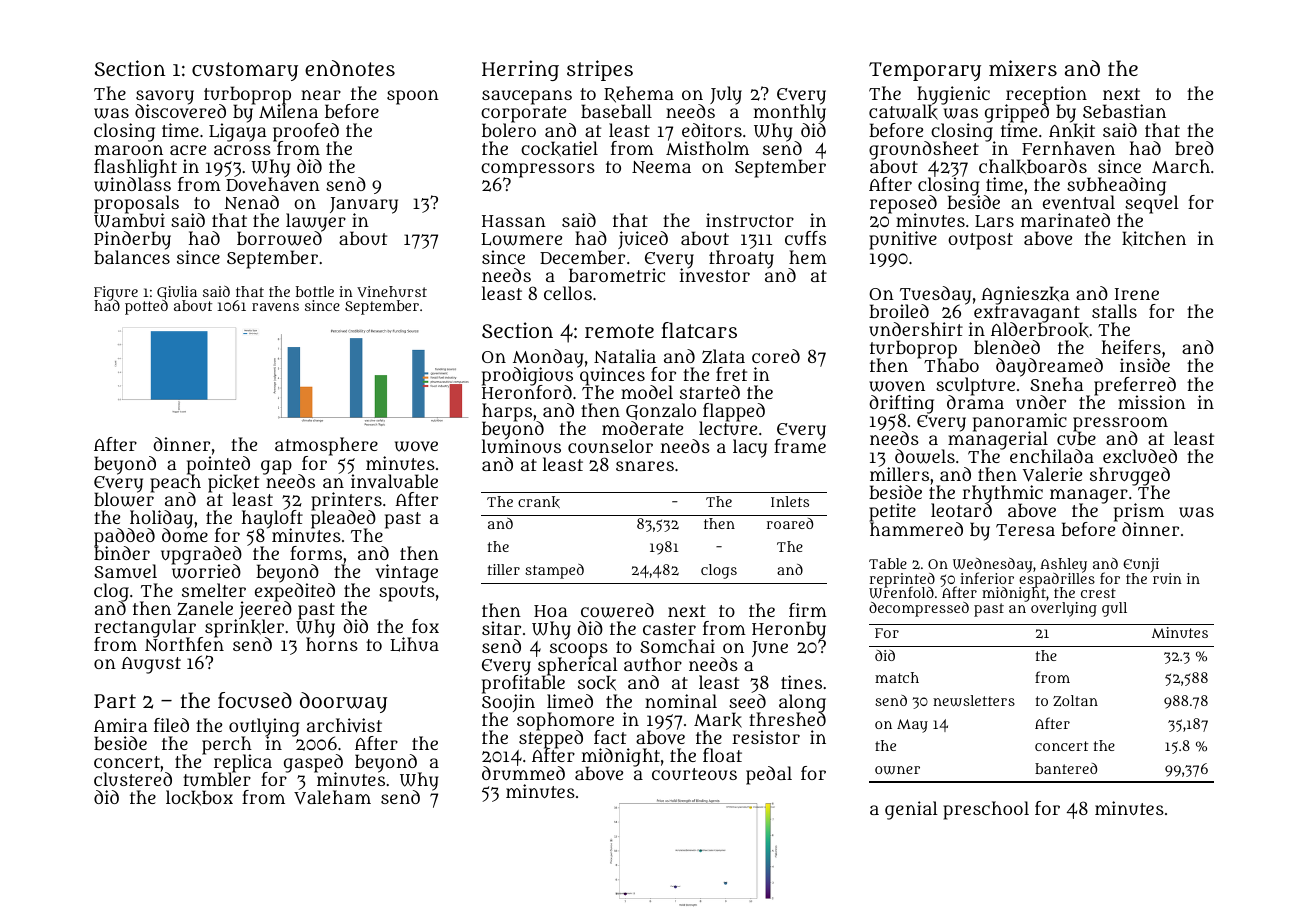  What do you see at coordinates (332, 798) in the screenshot?
I see `Valeham` at bounding box center [332, 798].
